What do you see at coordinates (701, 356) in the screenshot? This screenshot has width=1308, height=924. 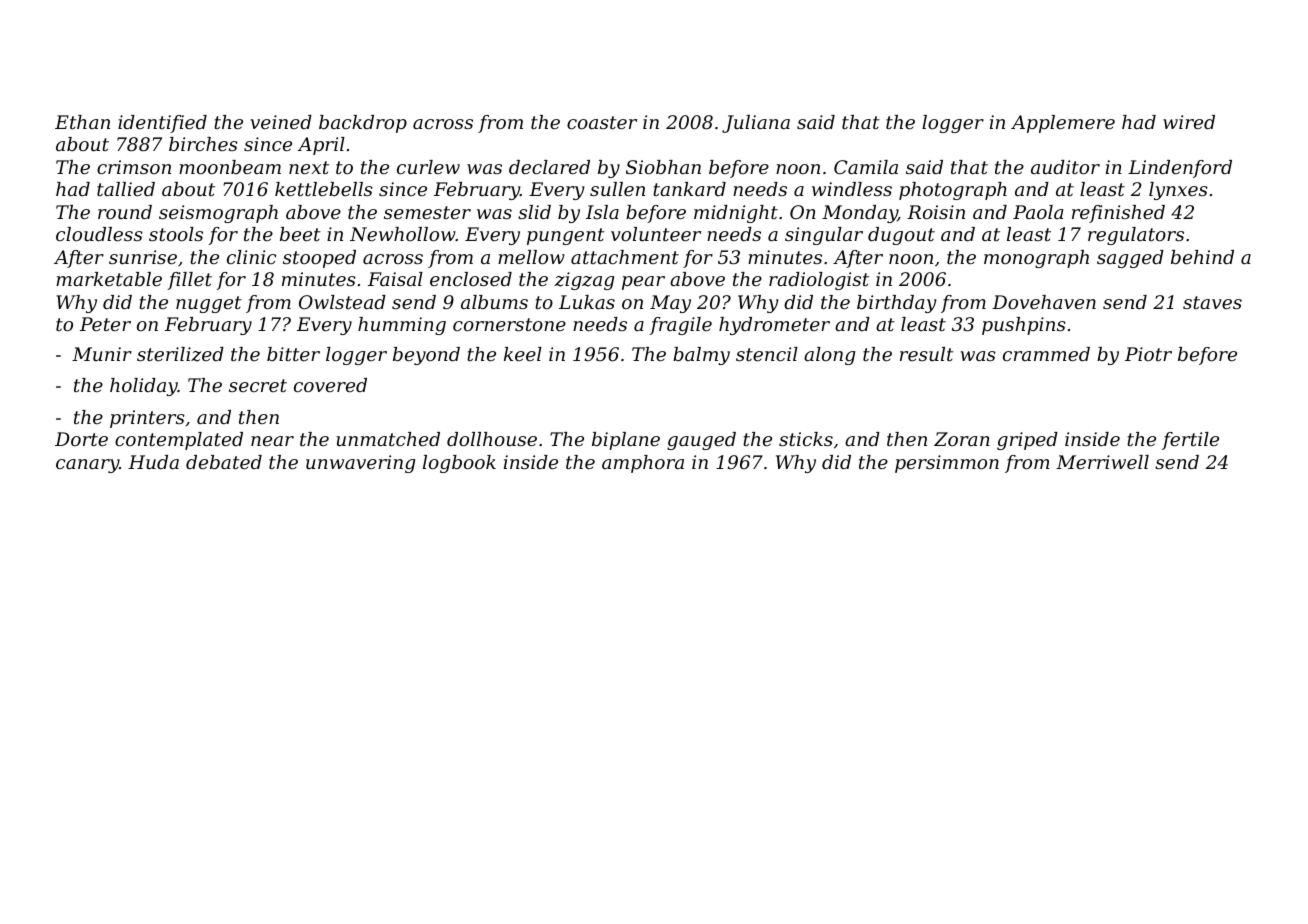 I see `balmy` at bounding box center [701, 356].
